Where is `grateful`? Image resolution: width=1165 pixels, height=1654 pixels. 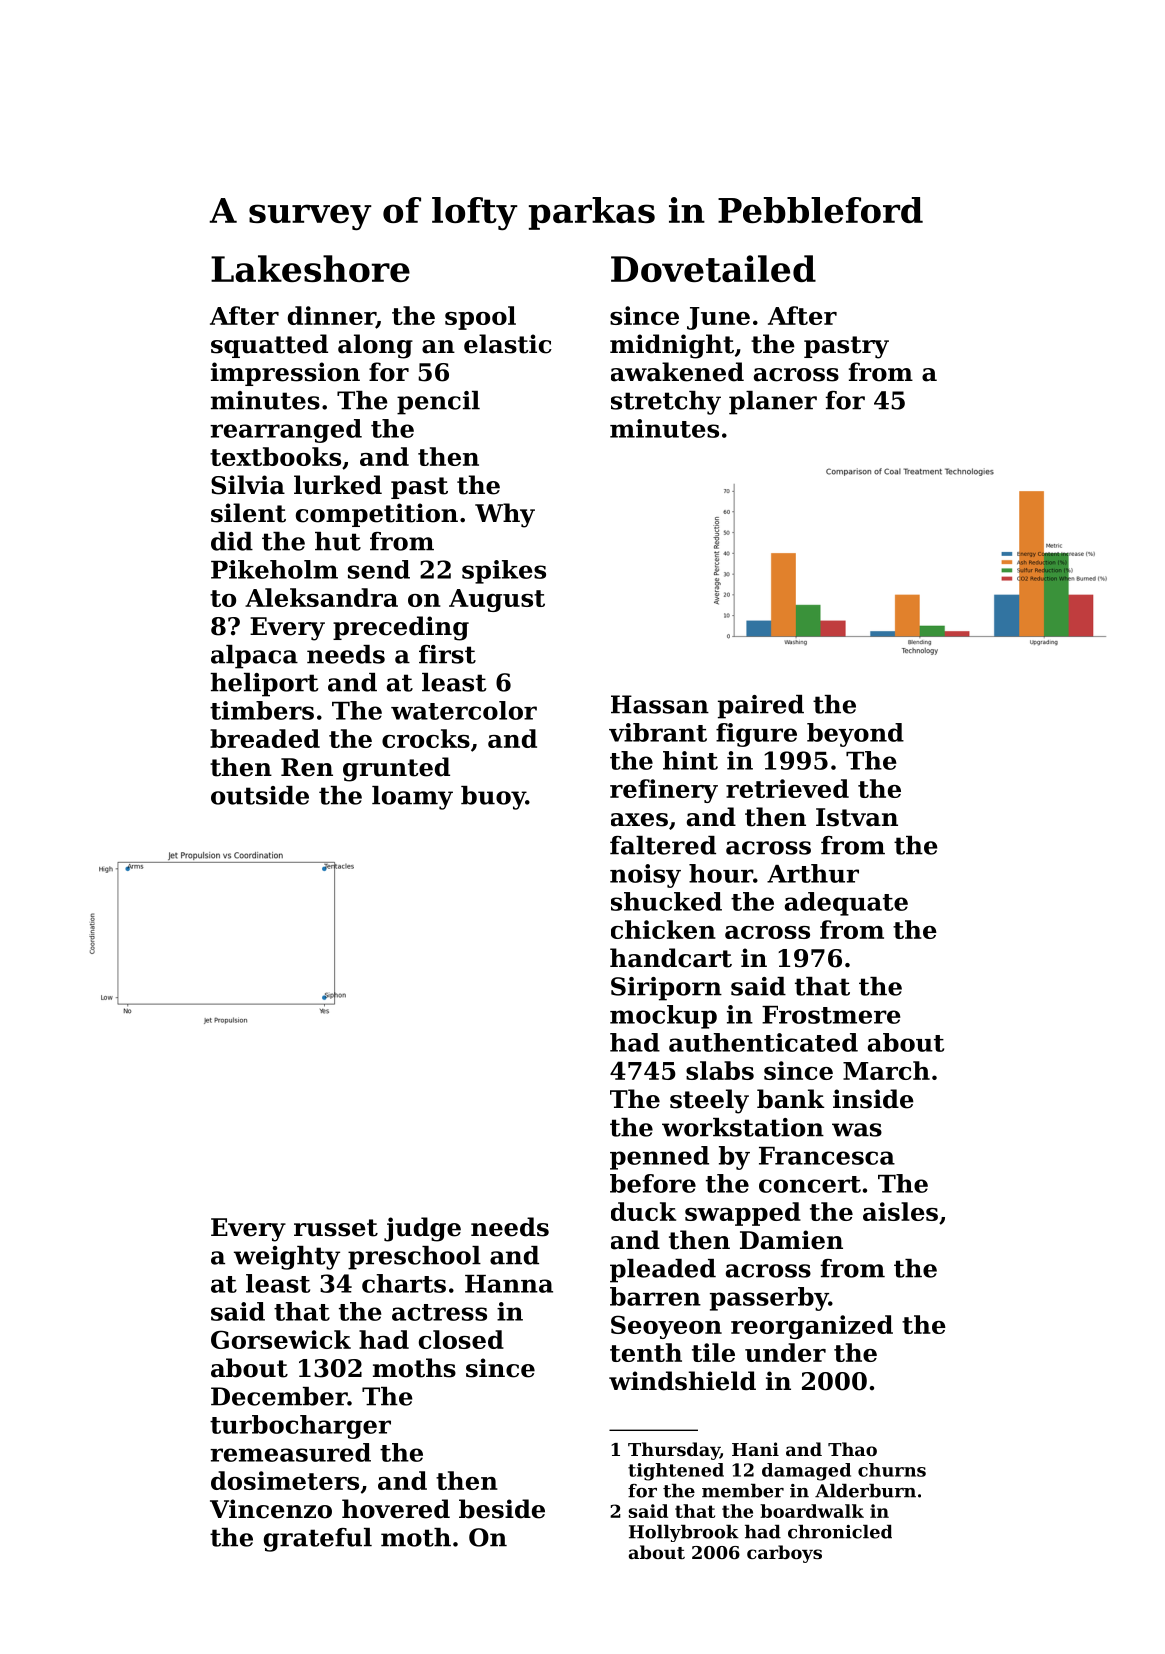 grateful is located at coordinates (318, 1540).
